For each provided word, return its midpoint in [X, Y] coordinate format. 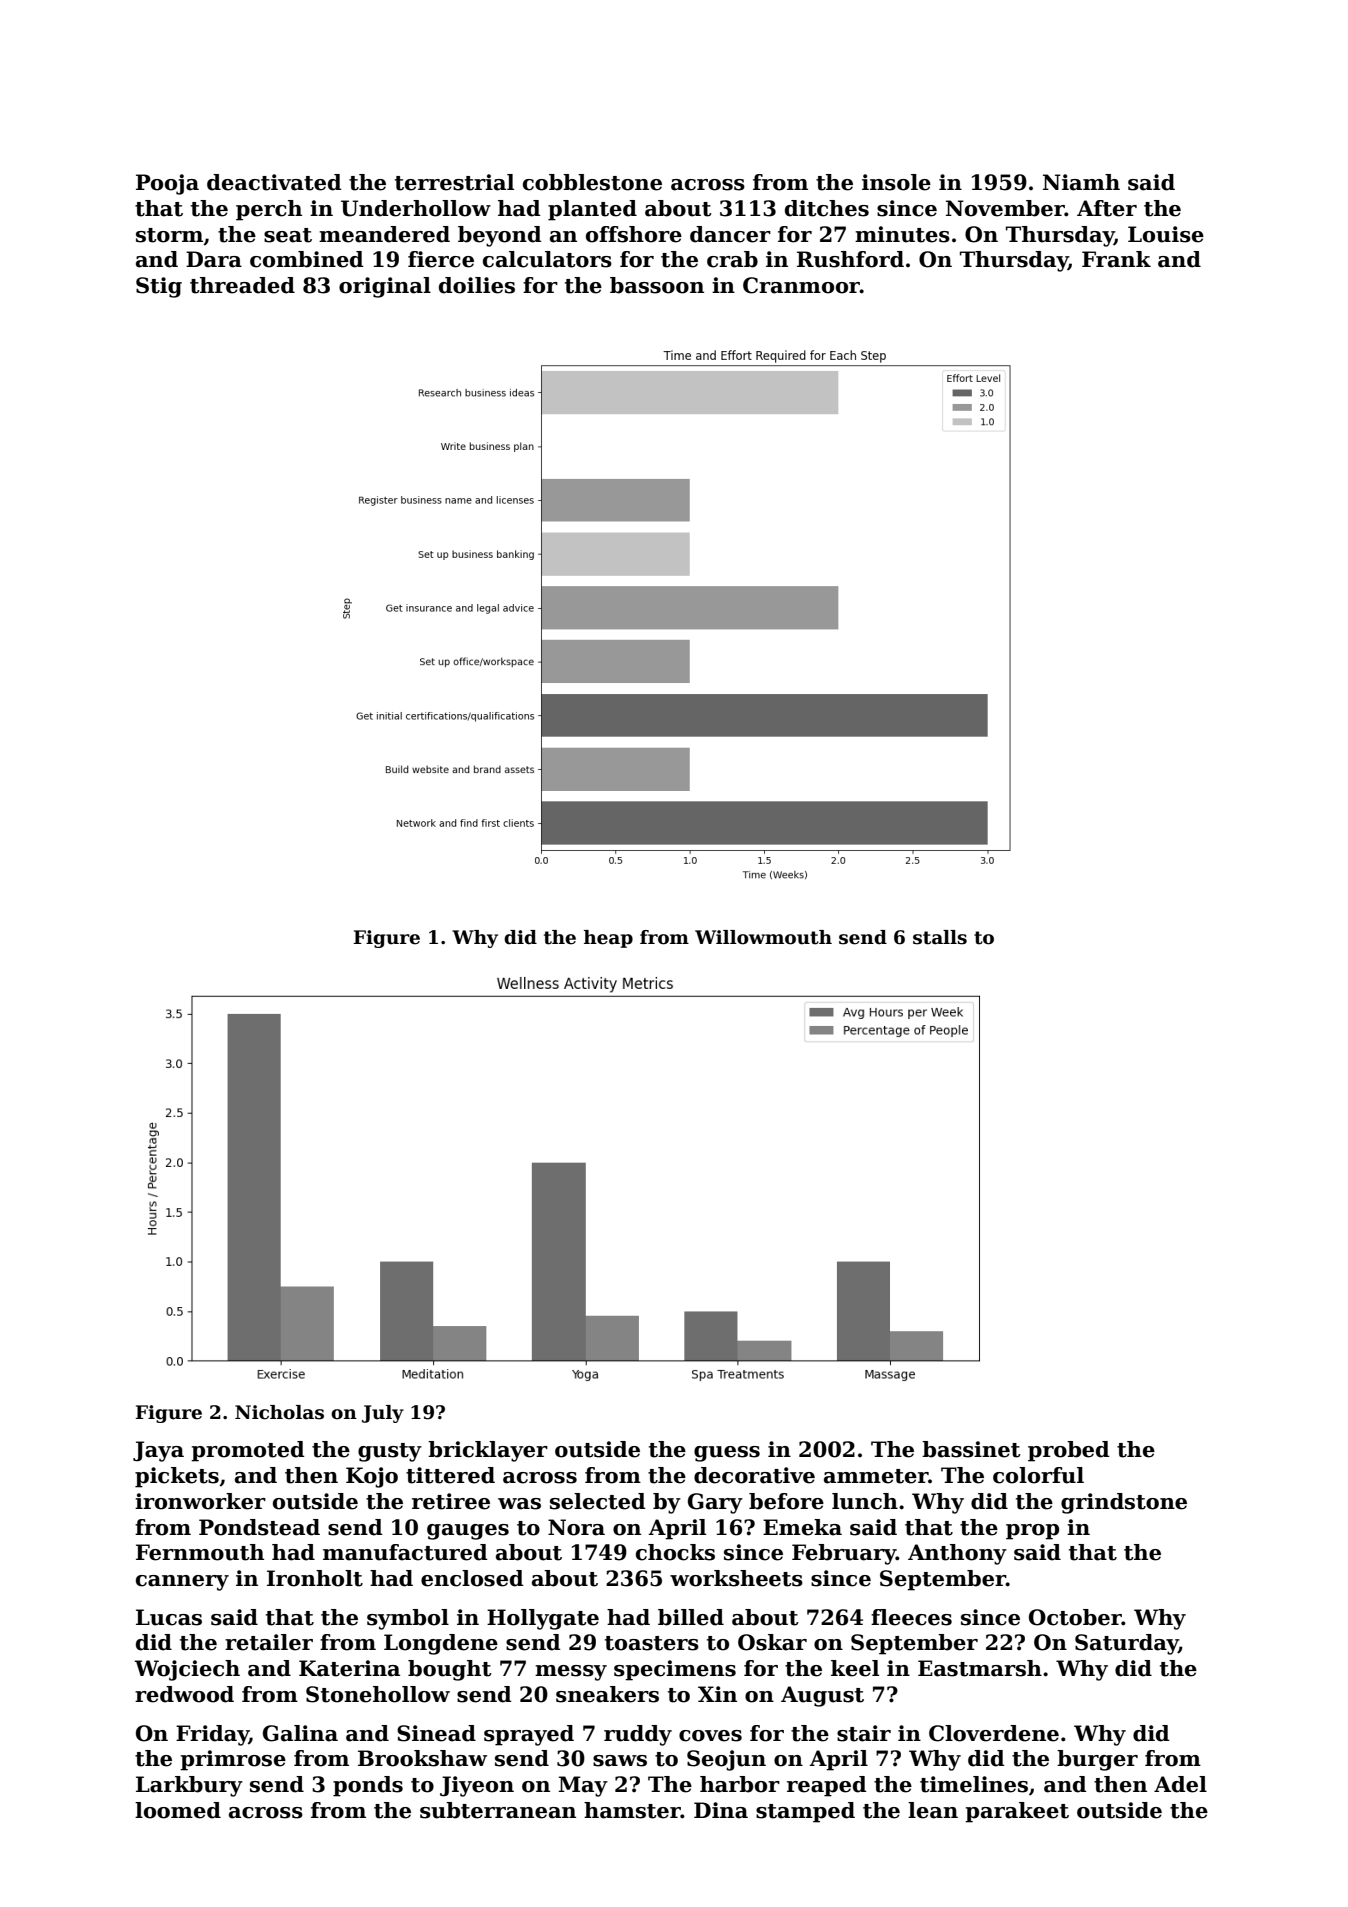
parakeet [1017, 1812]
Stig [159, 287]
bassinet [971, 1449]
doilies [477, 285]
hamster [632, 1810]
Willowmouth [763, 937]
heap [608, 939]
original [385, 287]
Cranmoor [801, 285]
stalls [940, 937]
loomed [178, 1810]
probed [1068, 1451]
